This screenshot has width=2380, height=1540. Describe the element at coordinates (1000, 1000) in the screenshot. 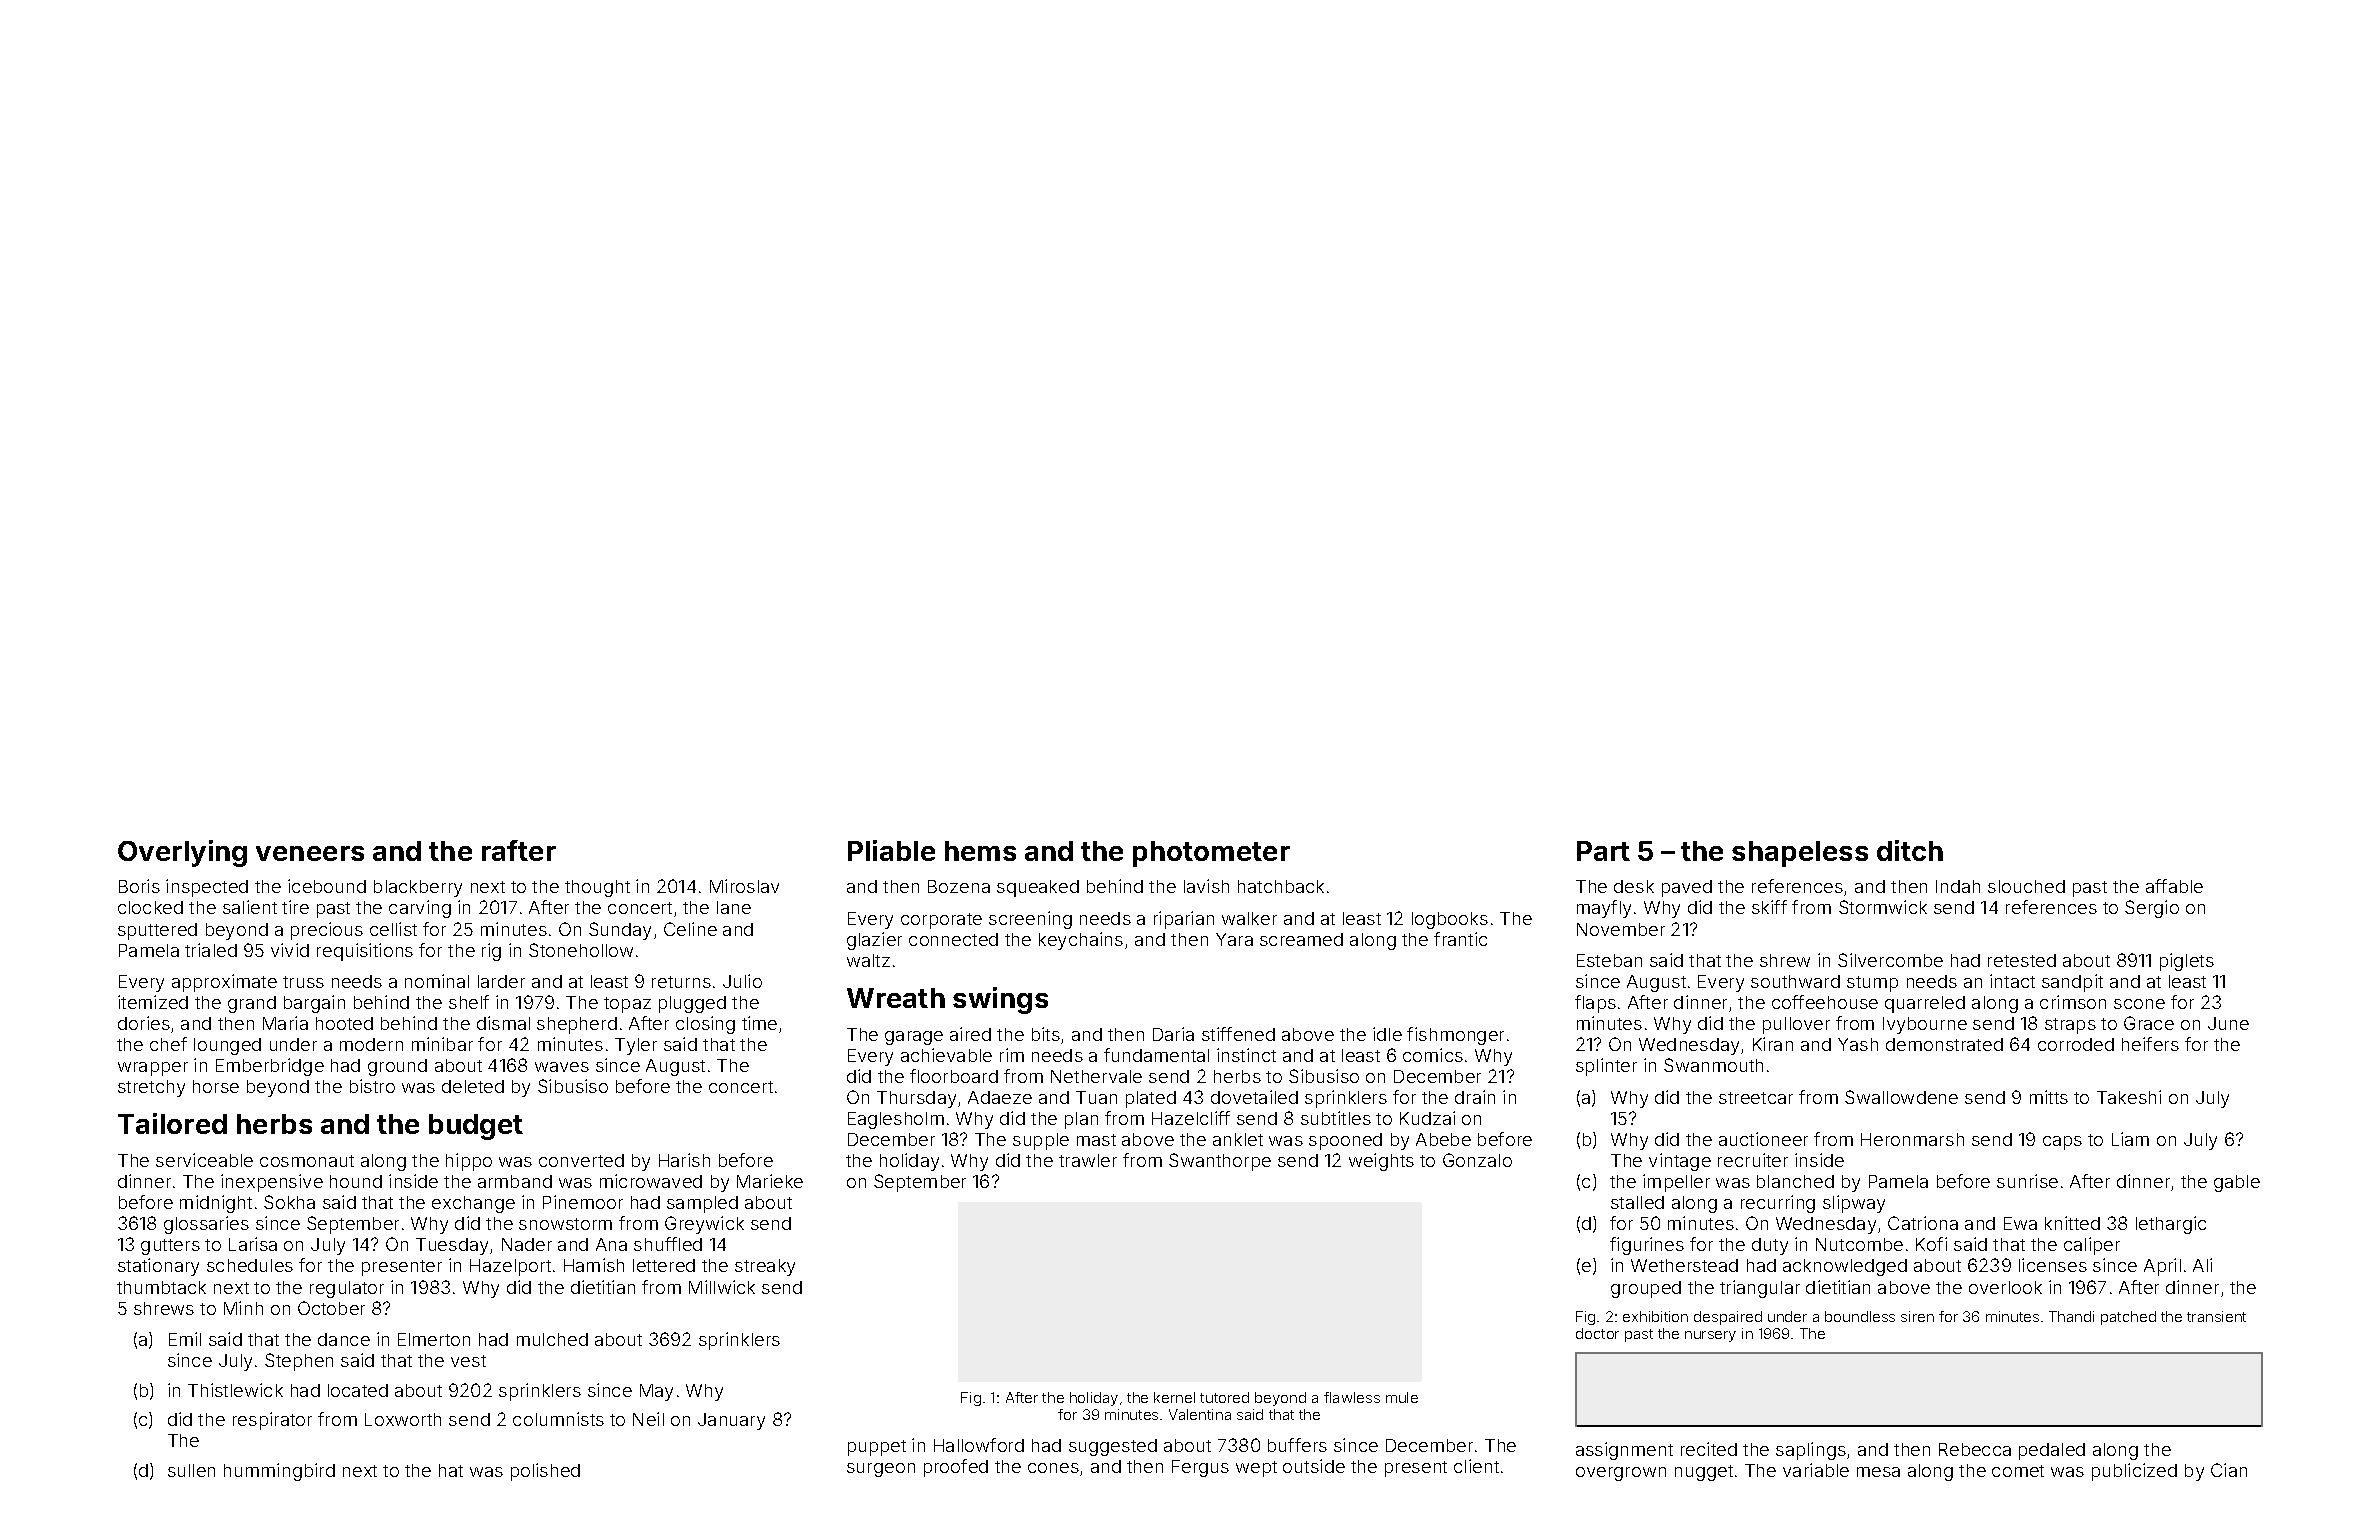

I see `swings` at that location.
